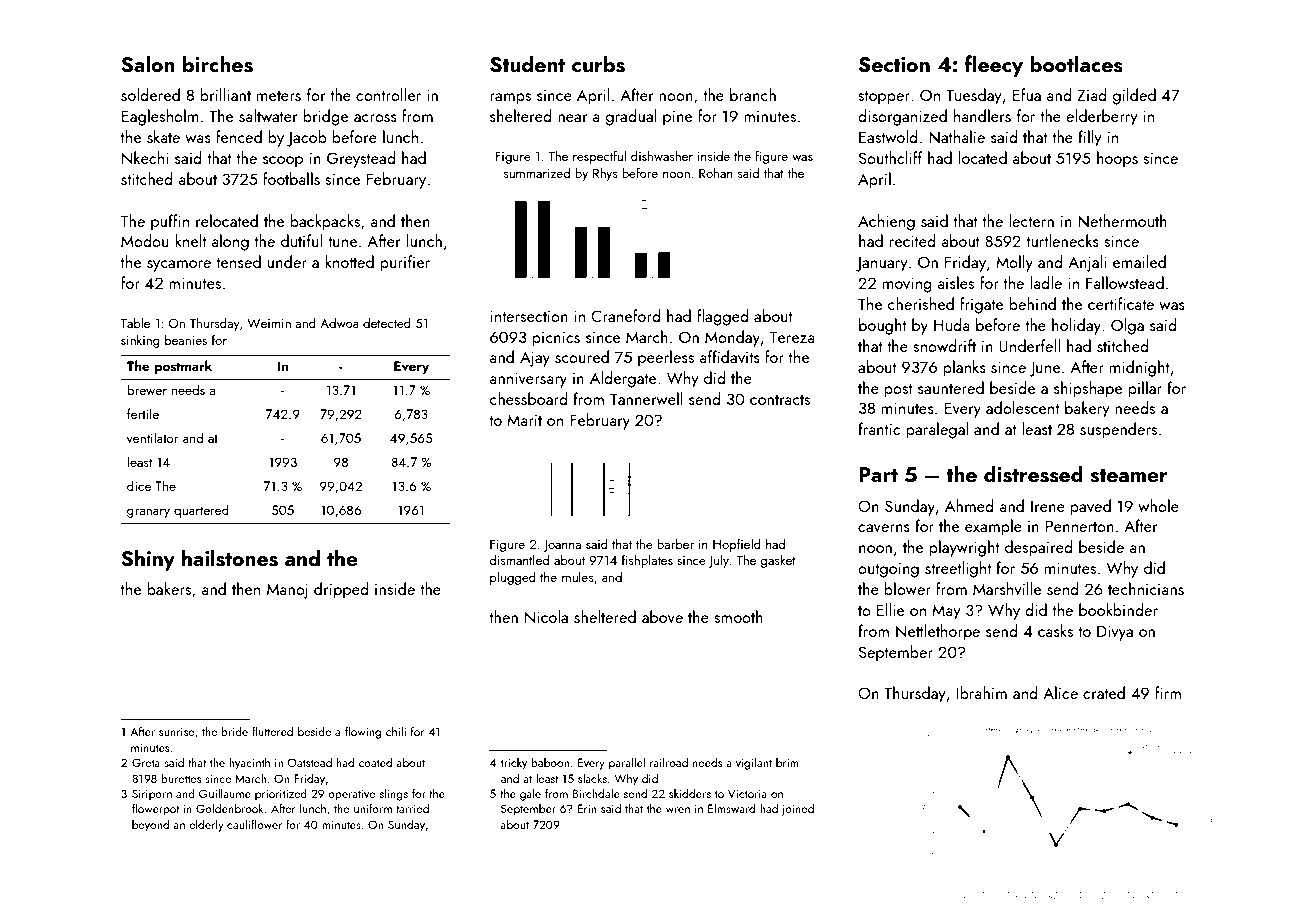  I want to click on Joanna, so click(562, 546).
